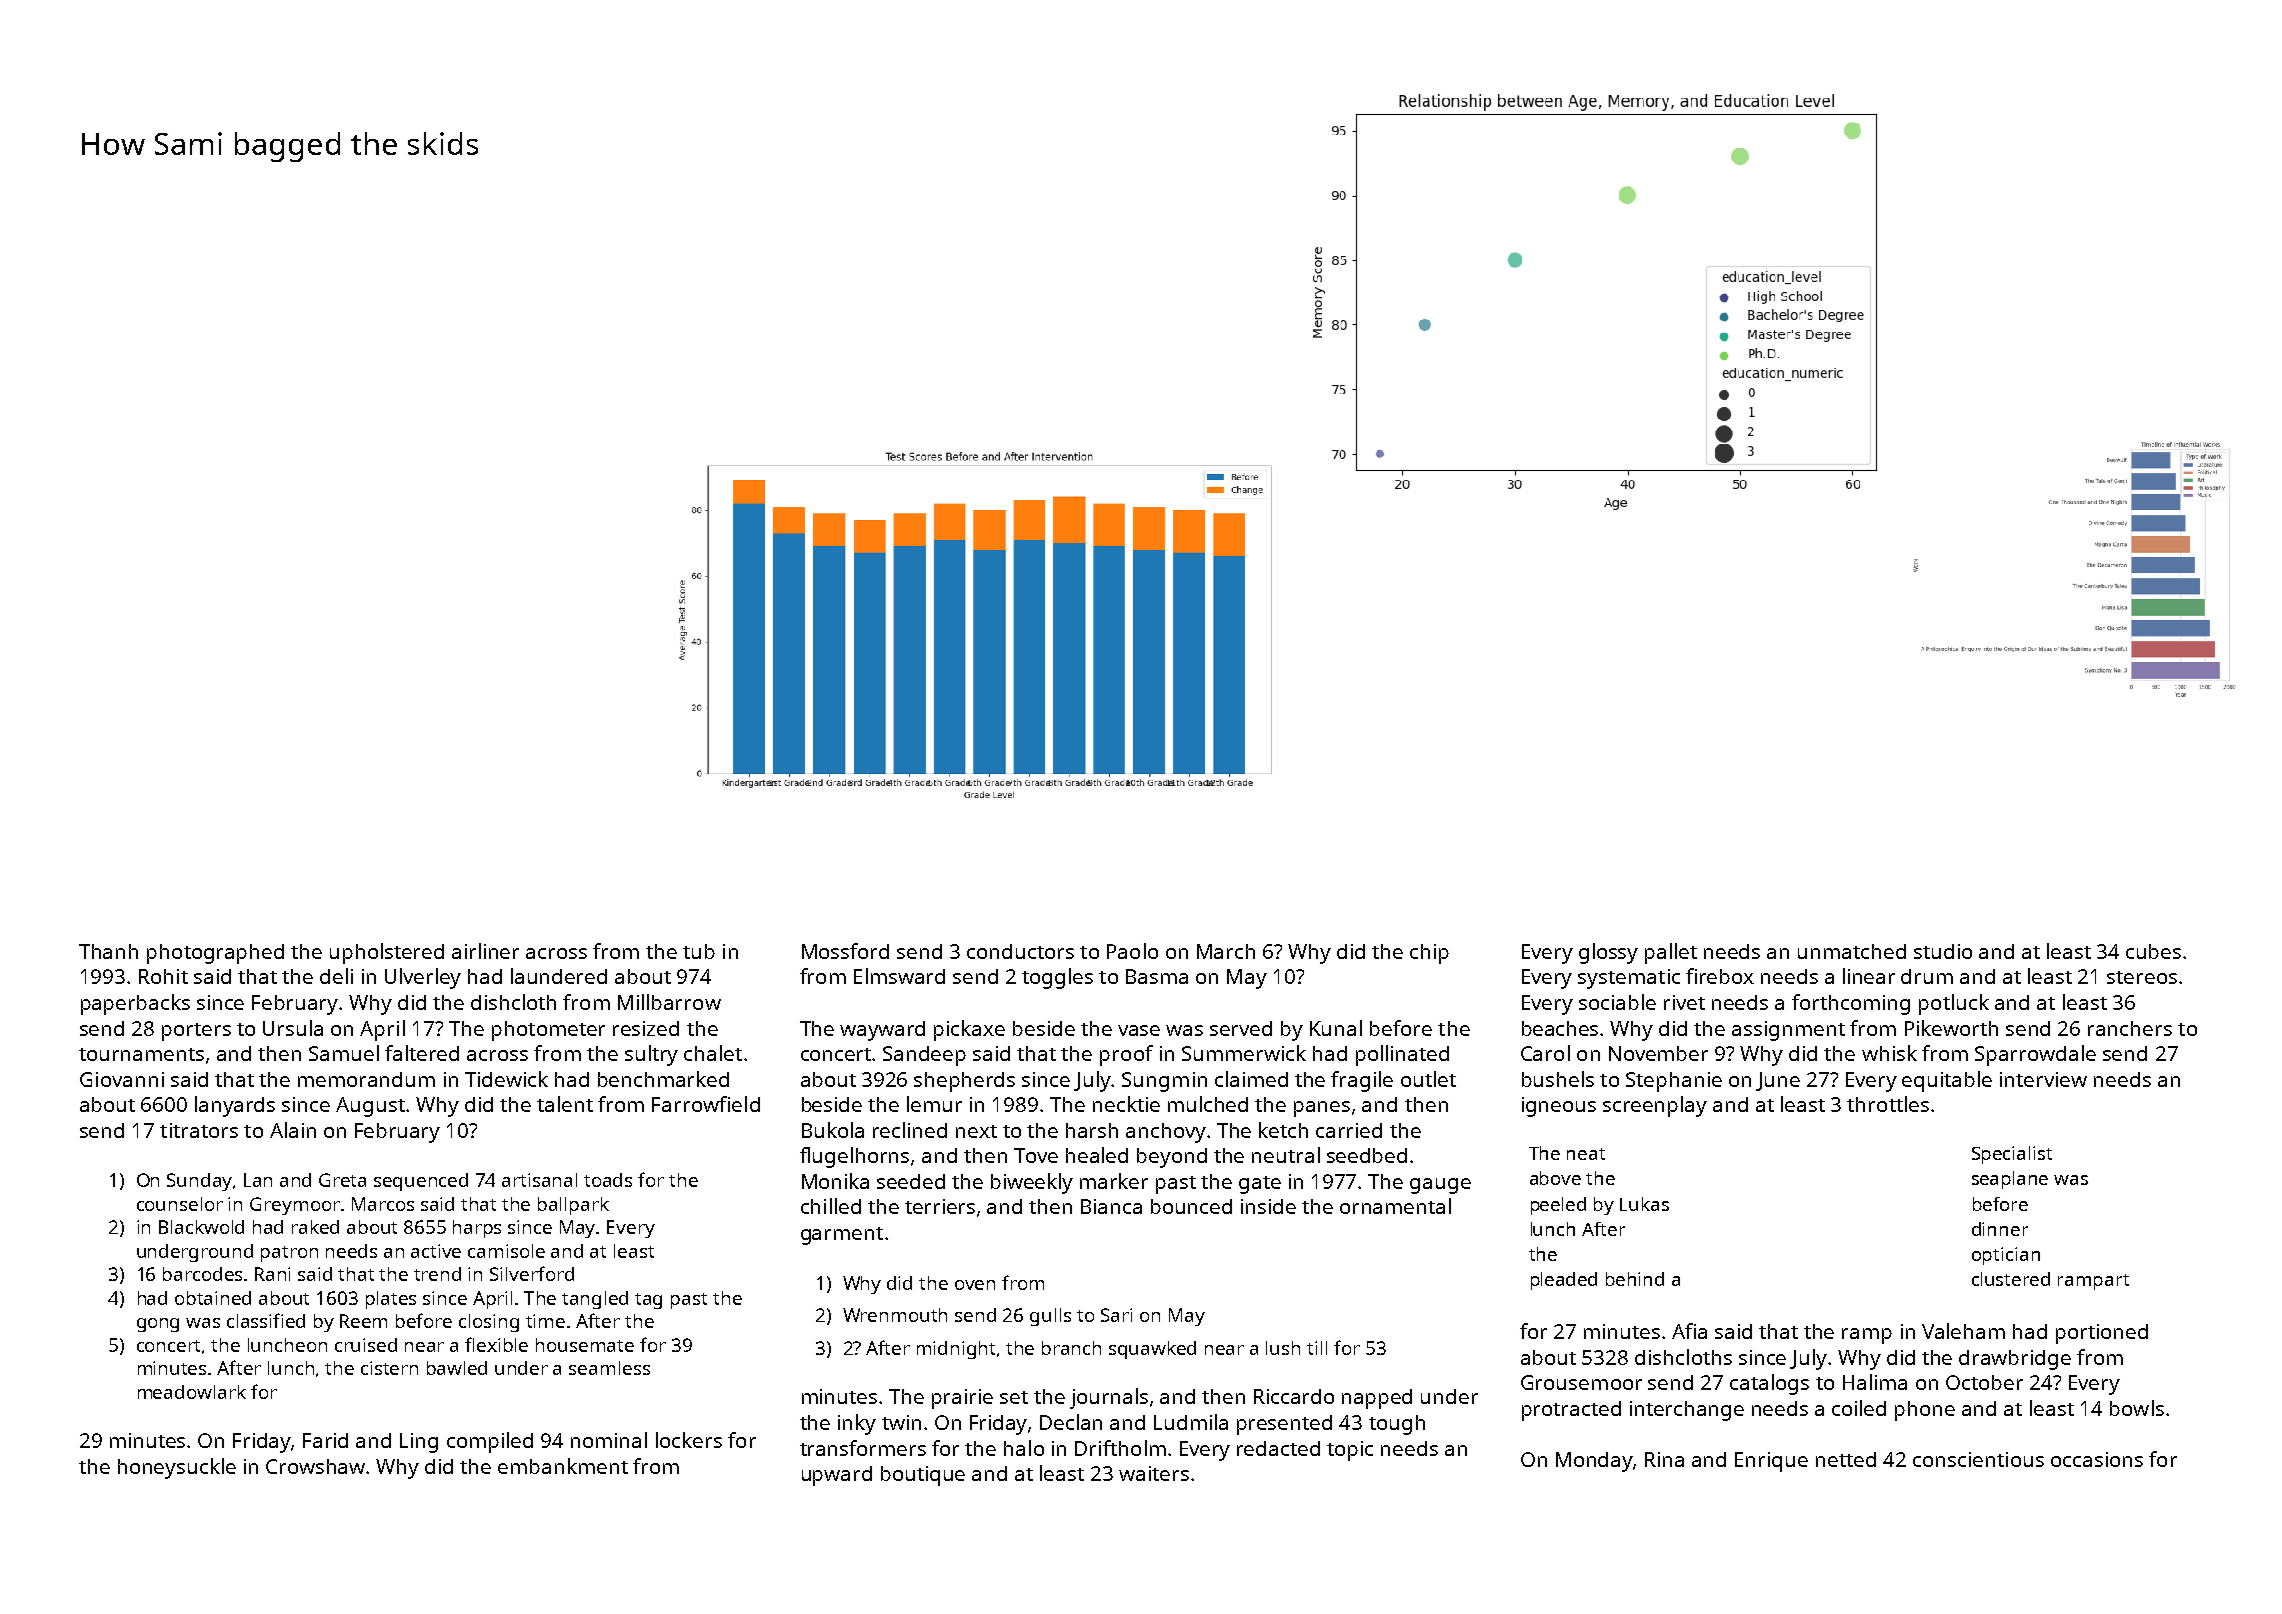  I want to click on Afia, so click(1689, 1331).
